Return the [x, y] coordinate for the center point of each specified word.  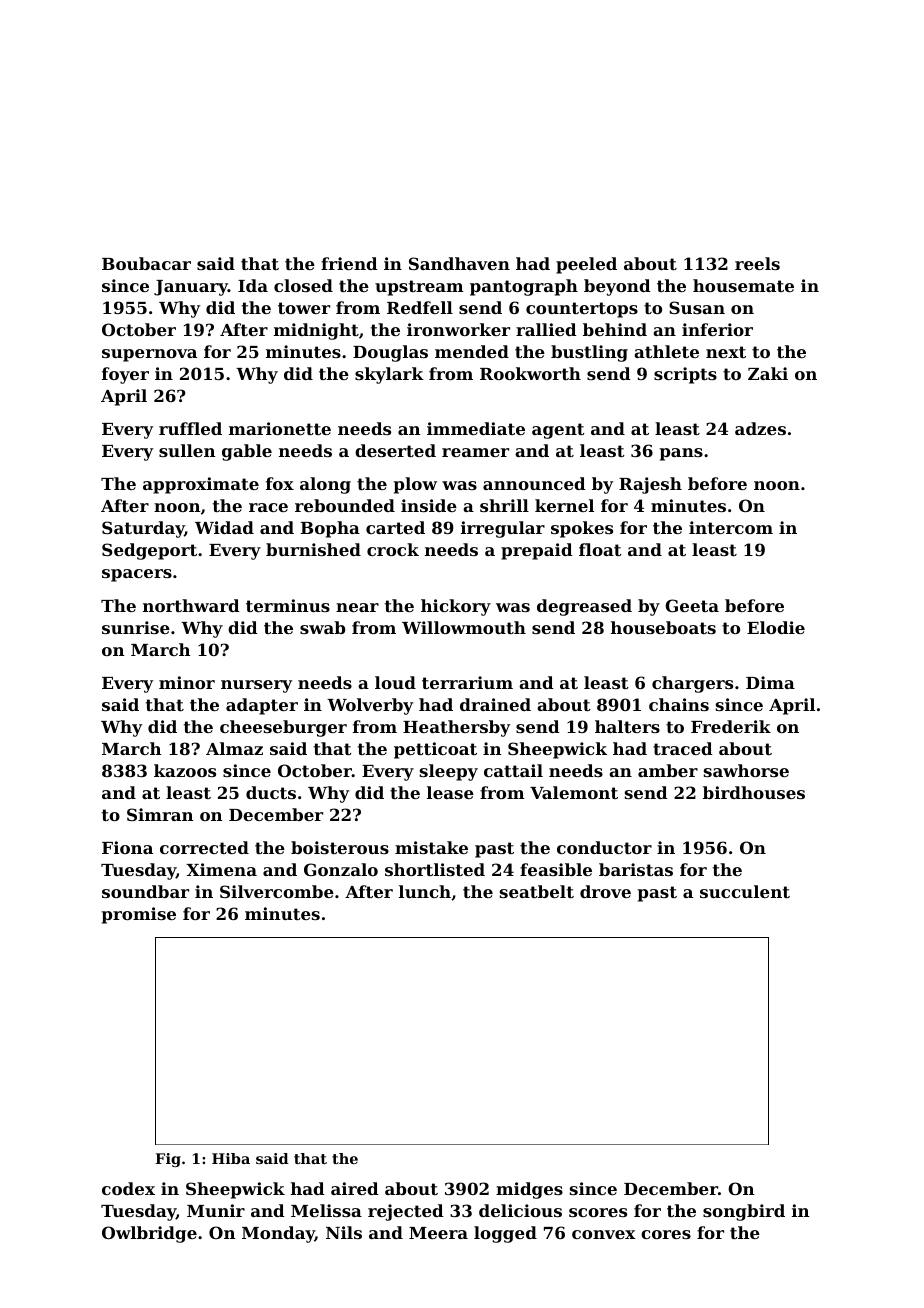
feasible [556, 869]
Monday [278, 1234]
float [600, 549]
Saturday [143, 529]
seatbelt [537, 891]
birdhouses [754, 792]
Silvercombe [277, 891]
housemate [743, 285]
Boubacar [146, 263]
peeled [586, 265]
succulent [745, 891]
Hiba [231, 1158]
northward [191, 605]
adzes [760, 428]
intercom [731, 527]
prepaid [537, 551]
